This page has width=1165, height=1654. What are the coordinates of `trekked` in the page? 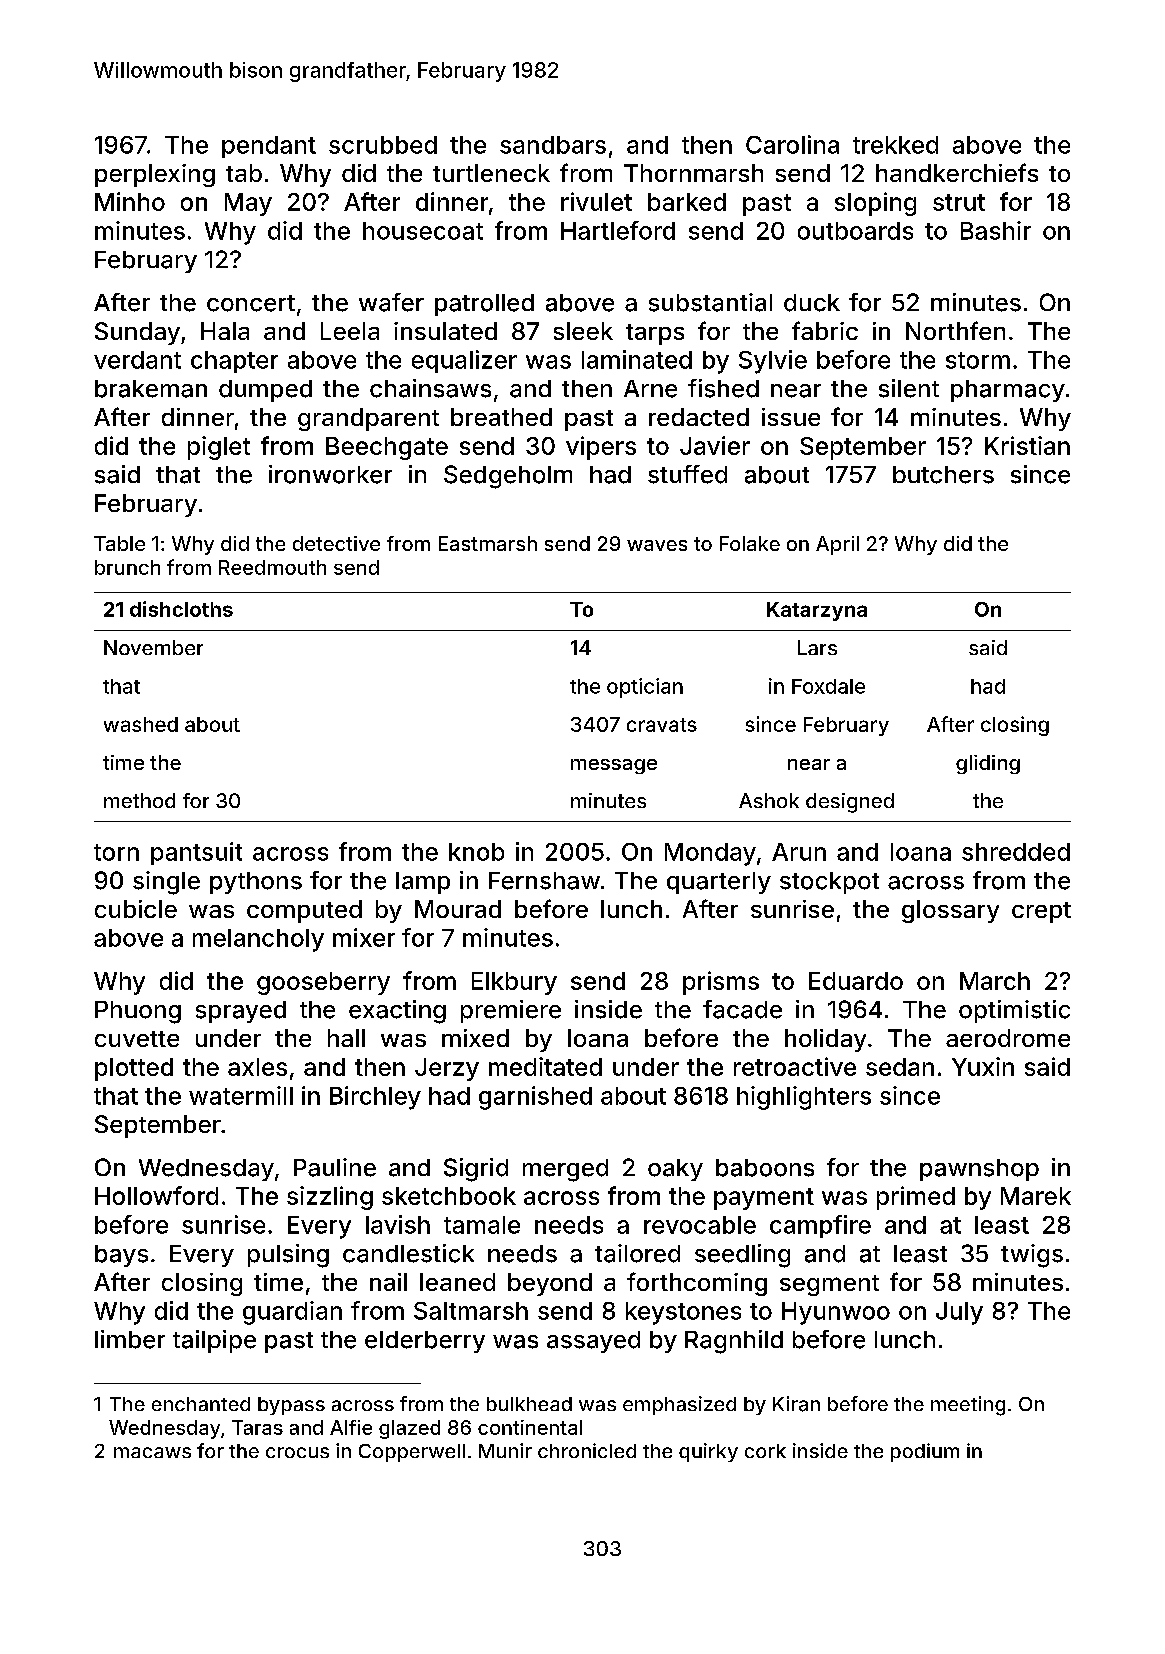 It's located at (895, 145).
